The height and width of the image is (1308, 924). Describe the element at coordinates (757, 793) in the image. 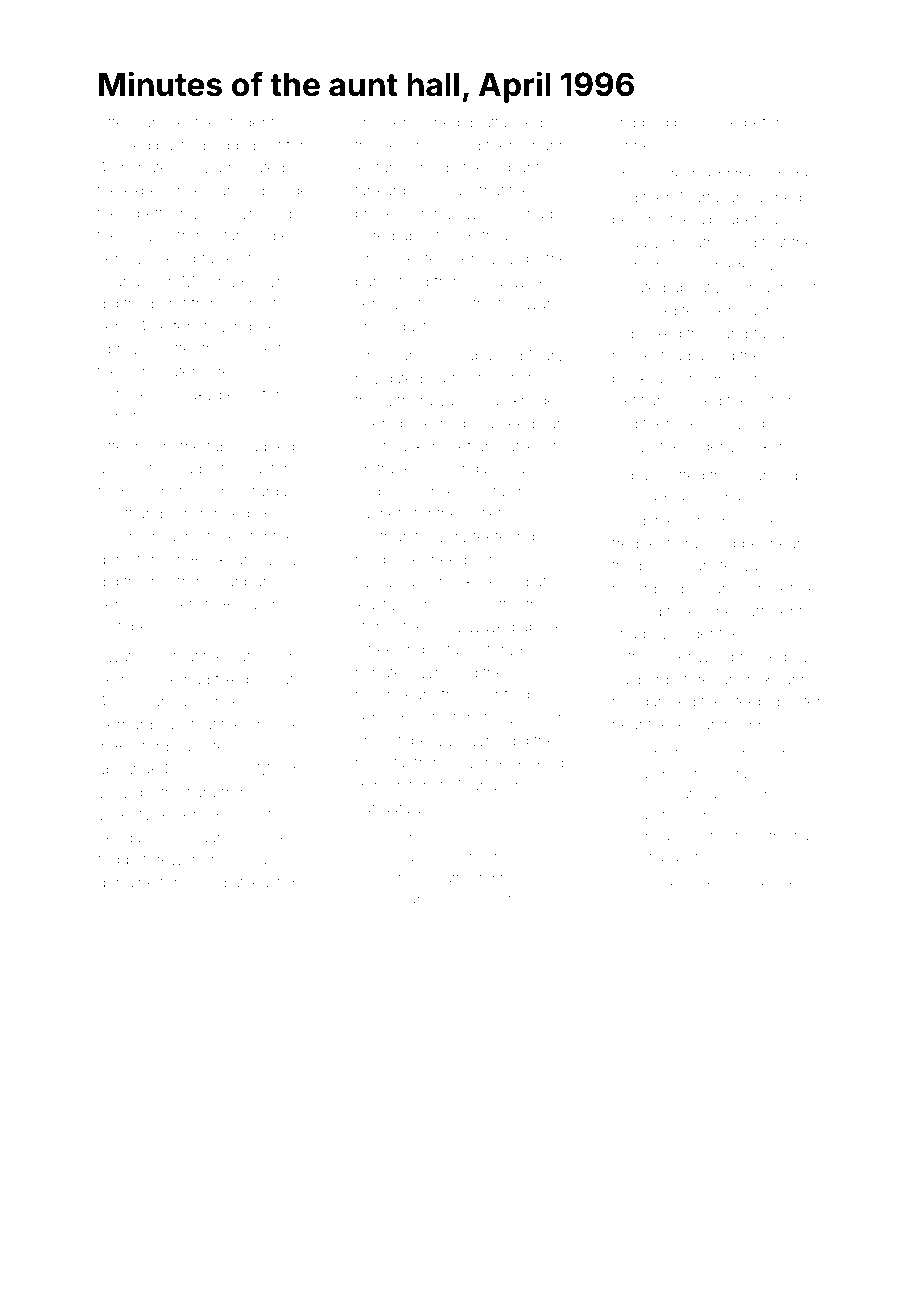

I see `Meena` at that location.
